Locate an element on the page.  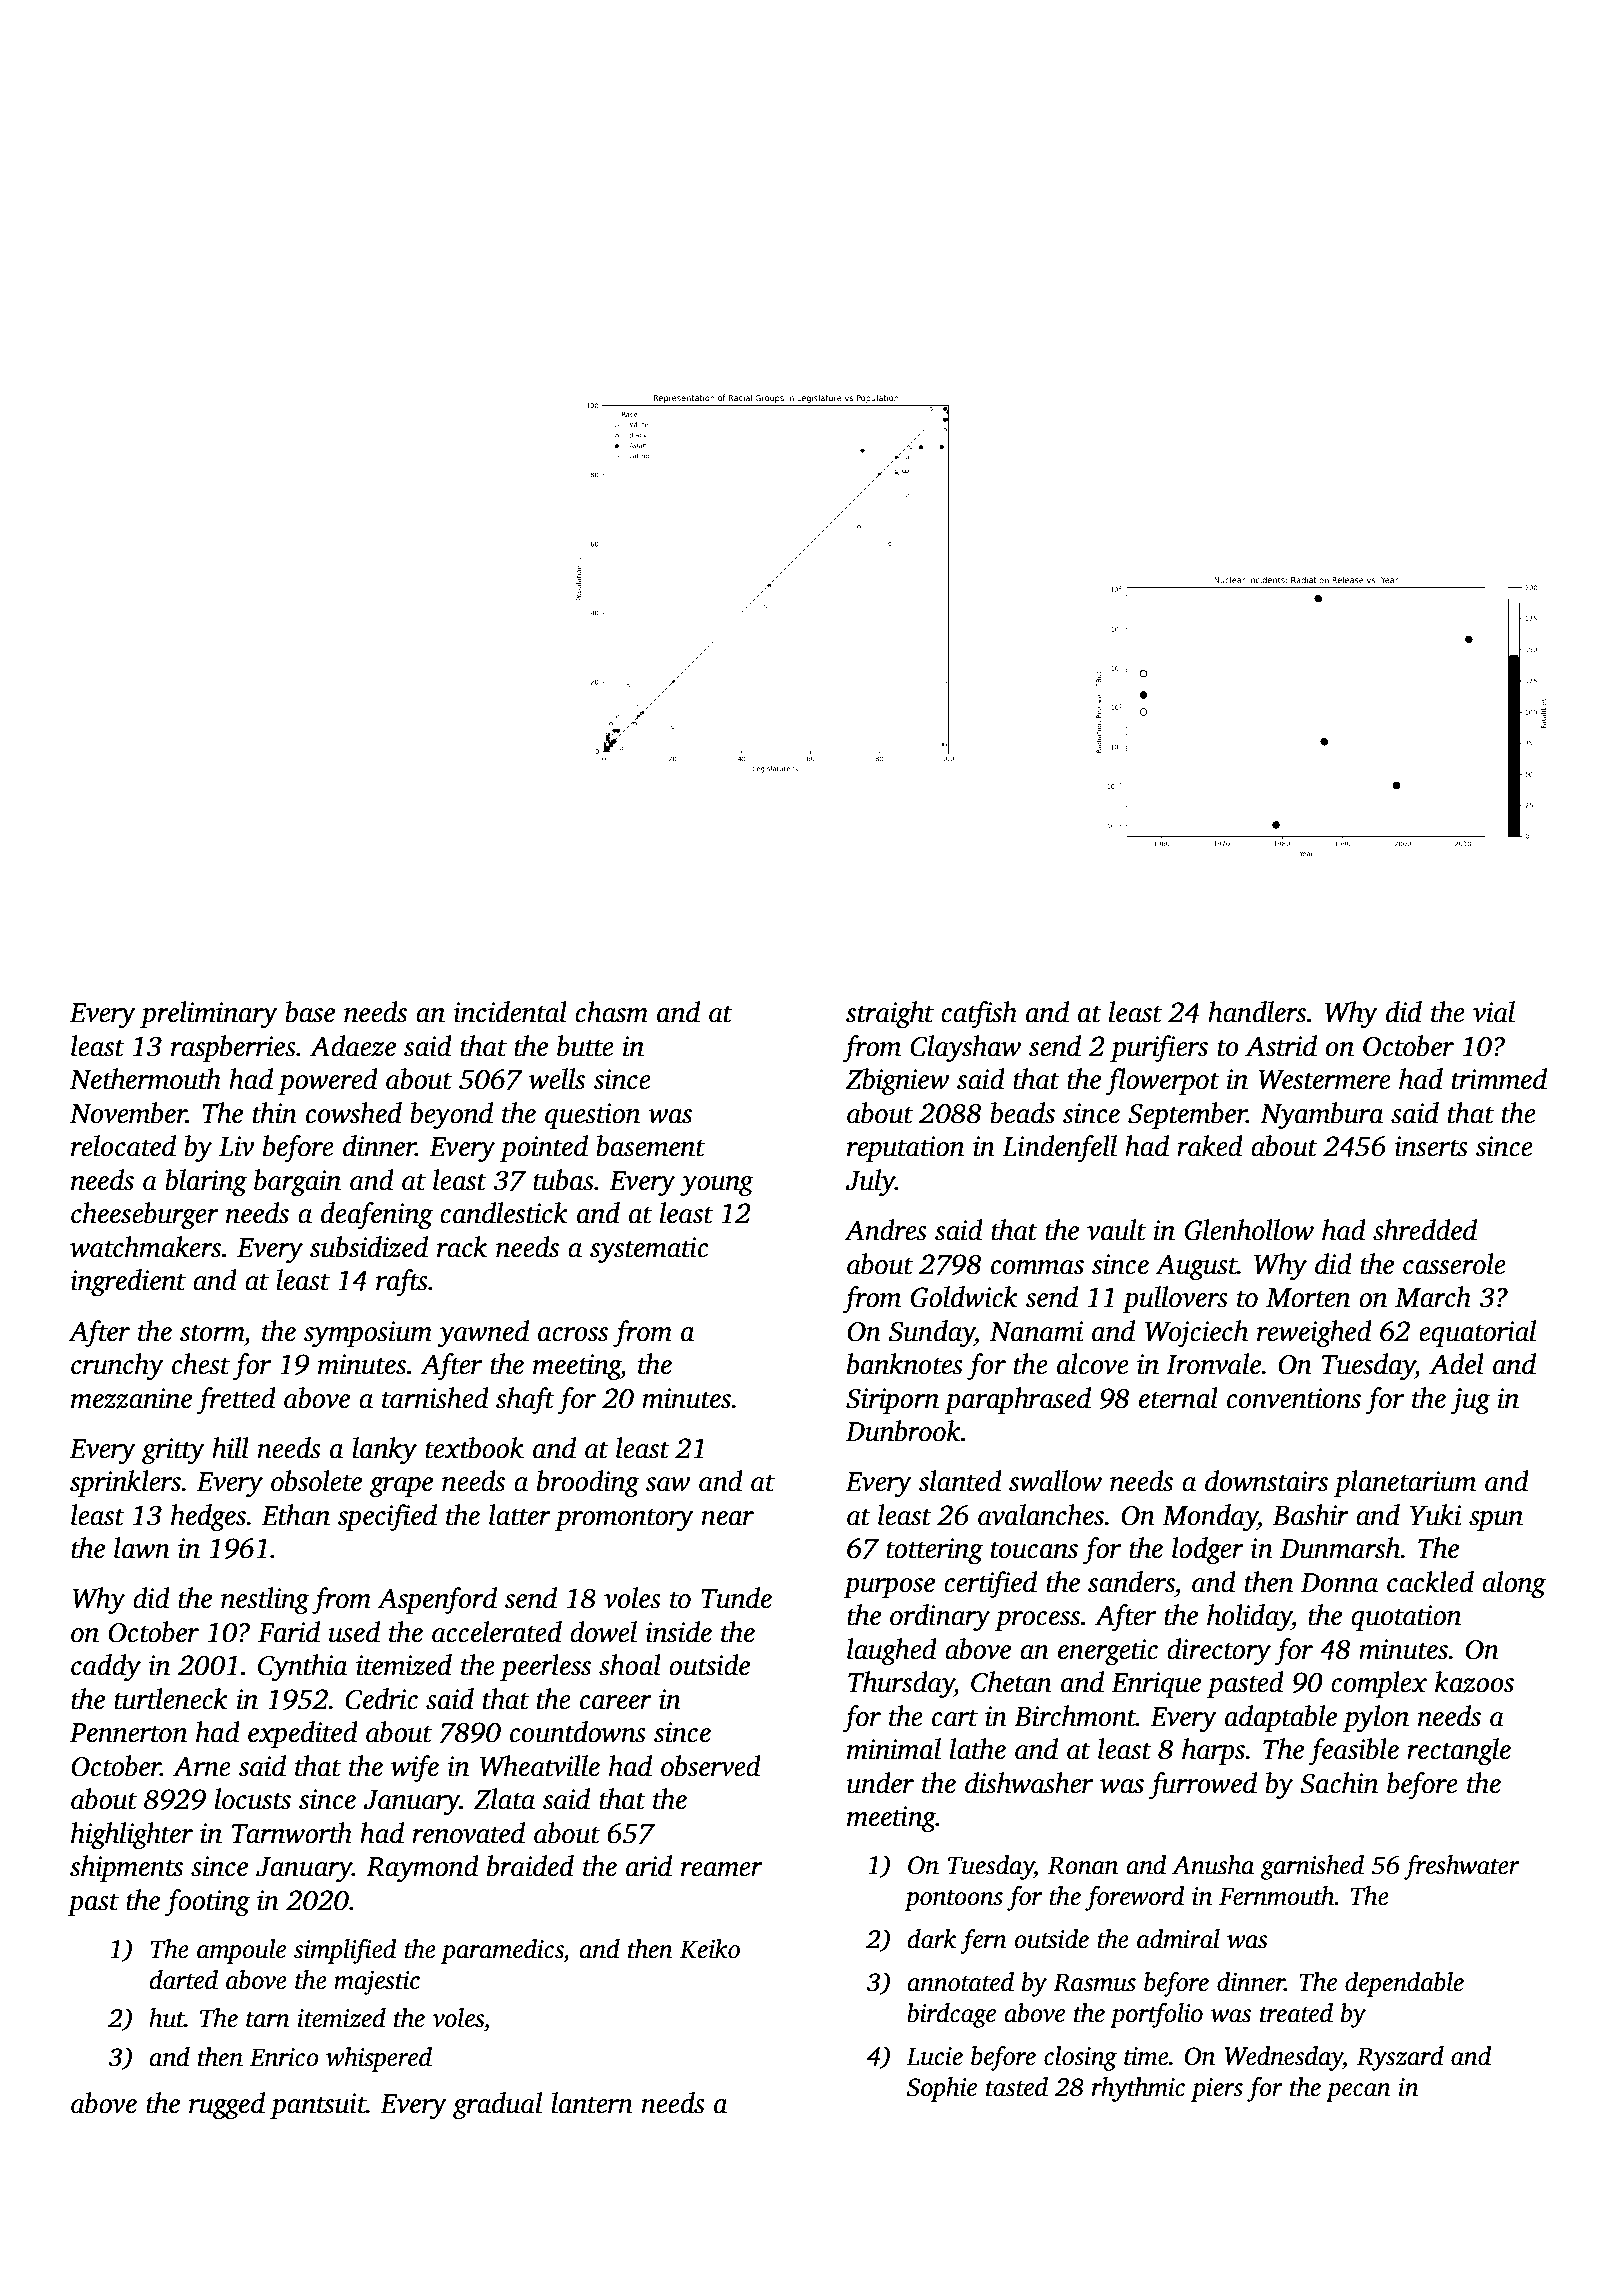
preliminary is located at coordinates (209, 1015).
